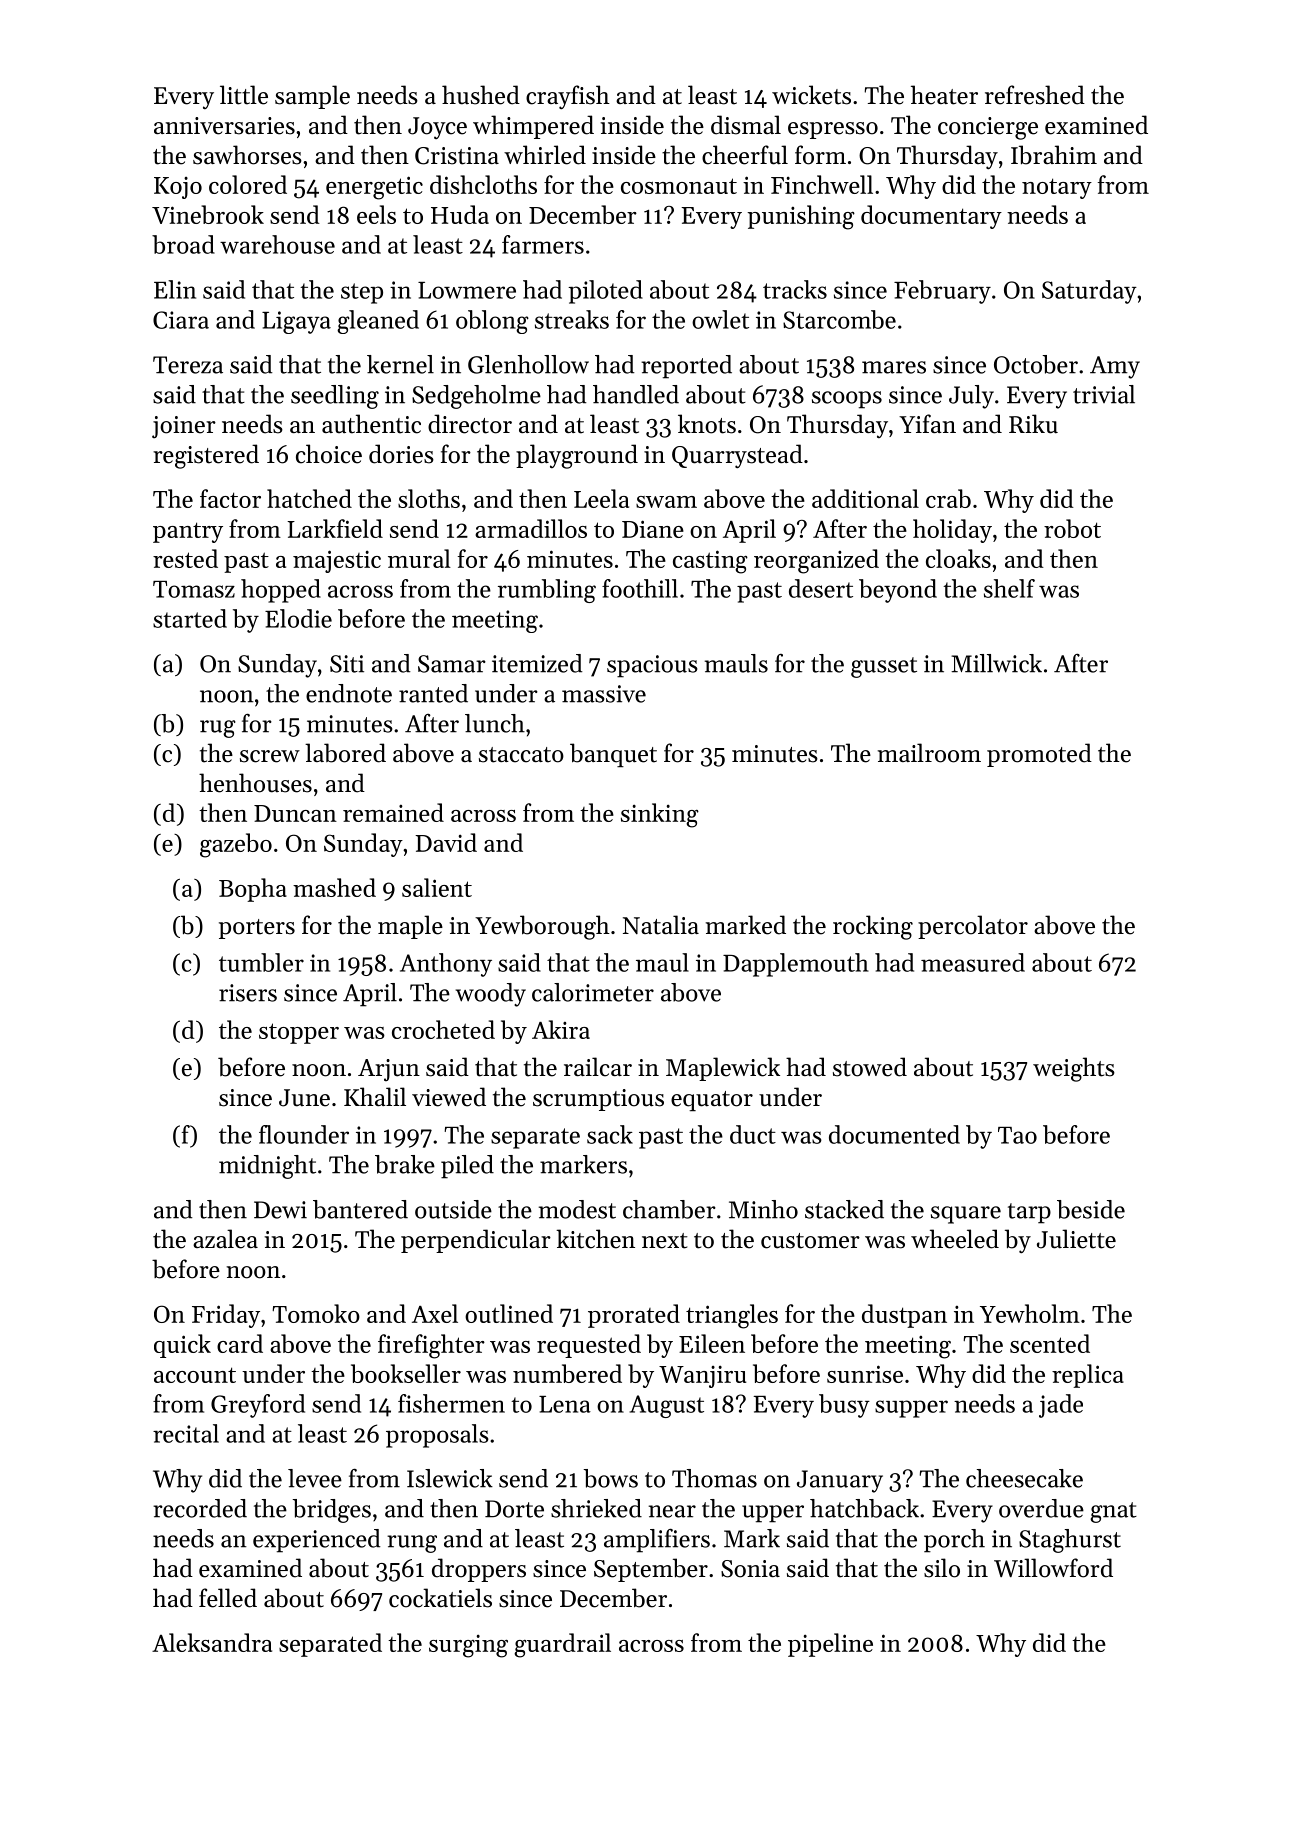 The image size is (1305, 1846). Describe the element at coordinates (1035, 95) in the image. I see `refreshed` at that location.
